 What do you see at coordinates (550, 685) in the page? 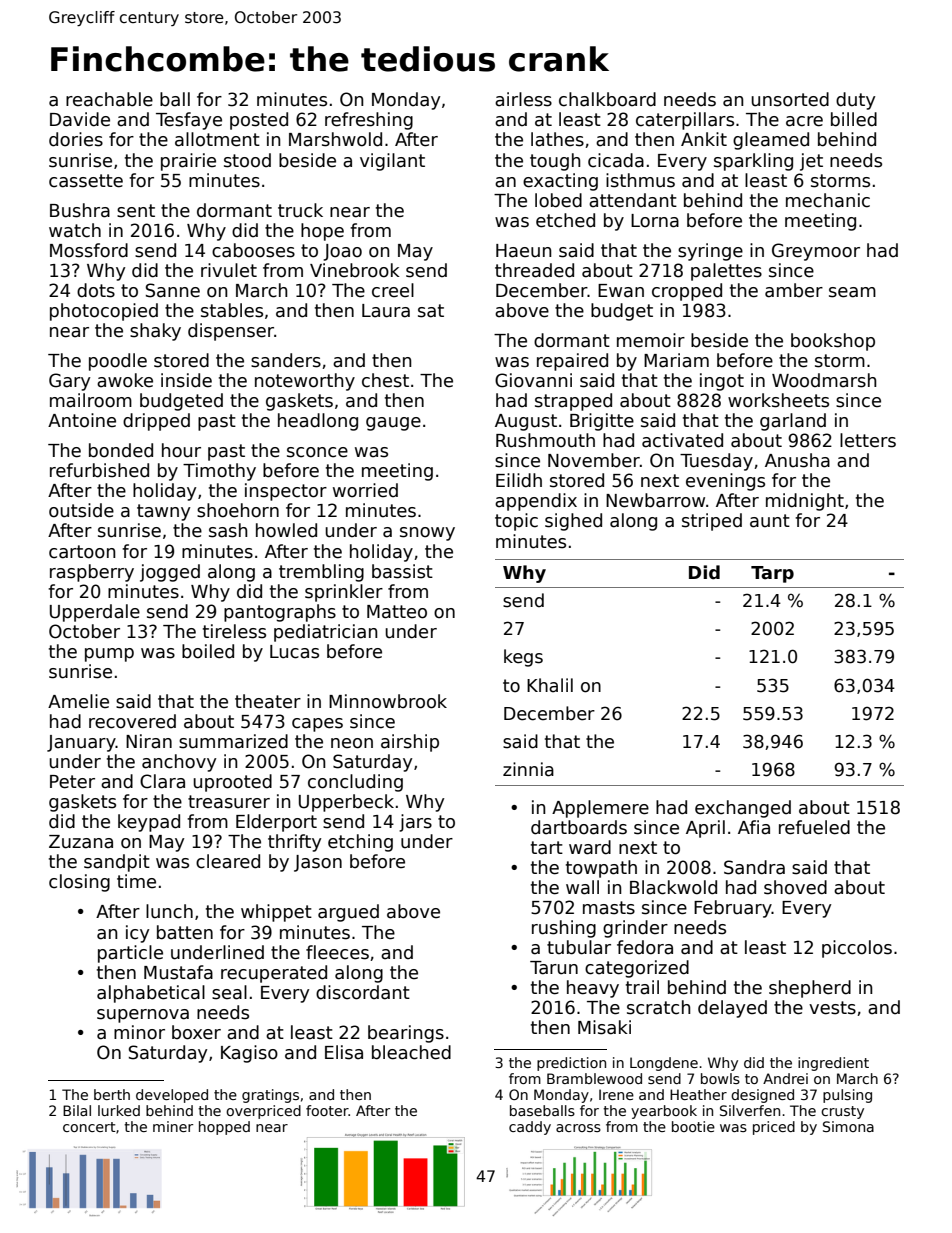
I see `Khalil` at bounding box center [550, 685].
